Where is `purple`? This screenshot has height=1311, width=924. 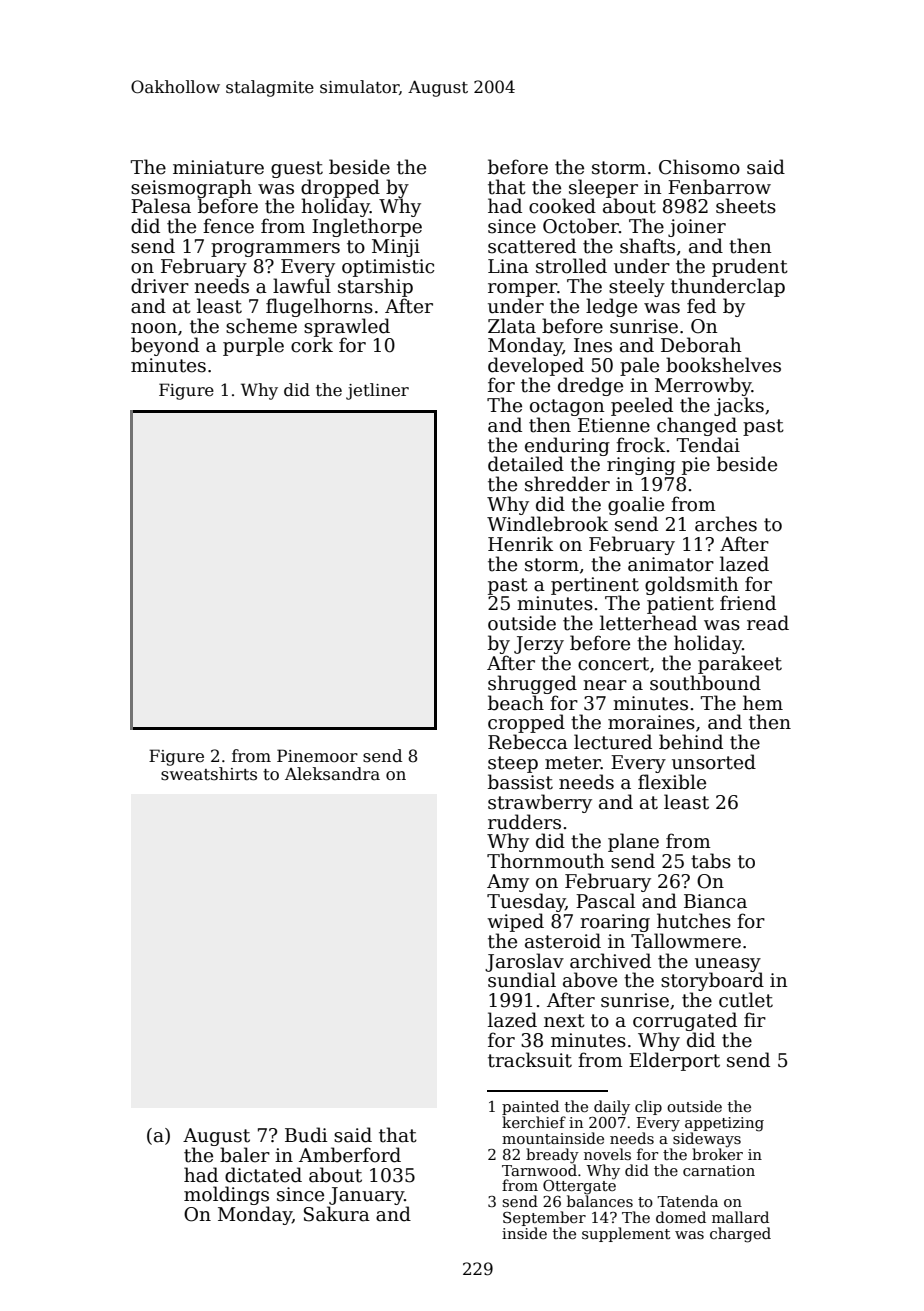
purple is located at coordinates (253, 346).
